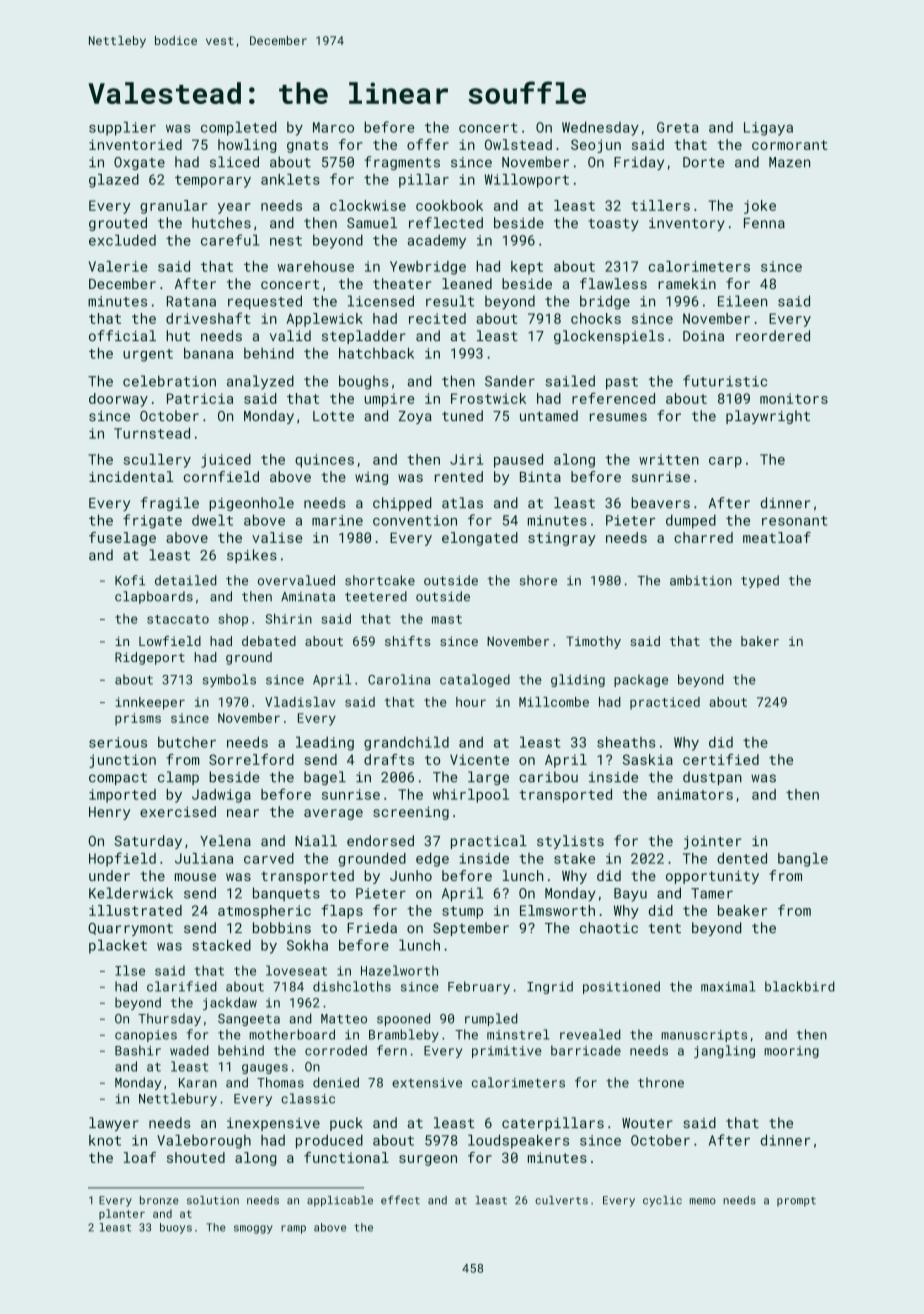 Image resolution: width=924 pixels, height=1314 pixels. What do you see at coordinates (687, 224) in the page?
I see `inventory` at bounding box center [687, 224].
